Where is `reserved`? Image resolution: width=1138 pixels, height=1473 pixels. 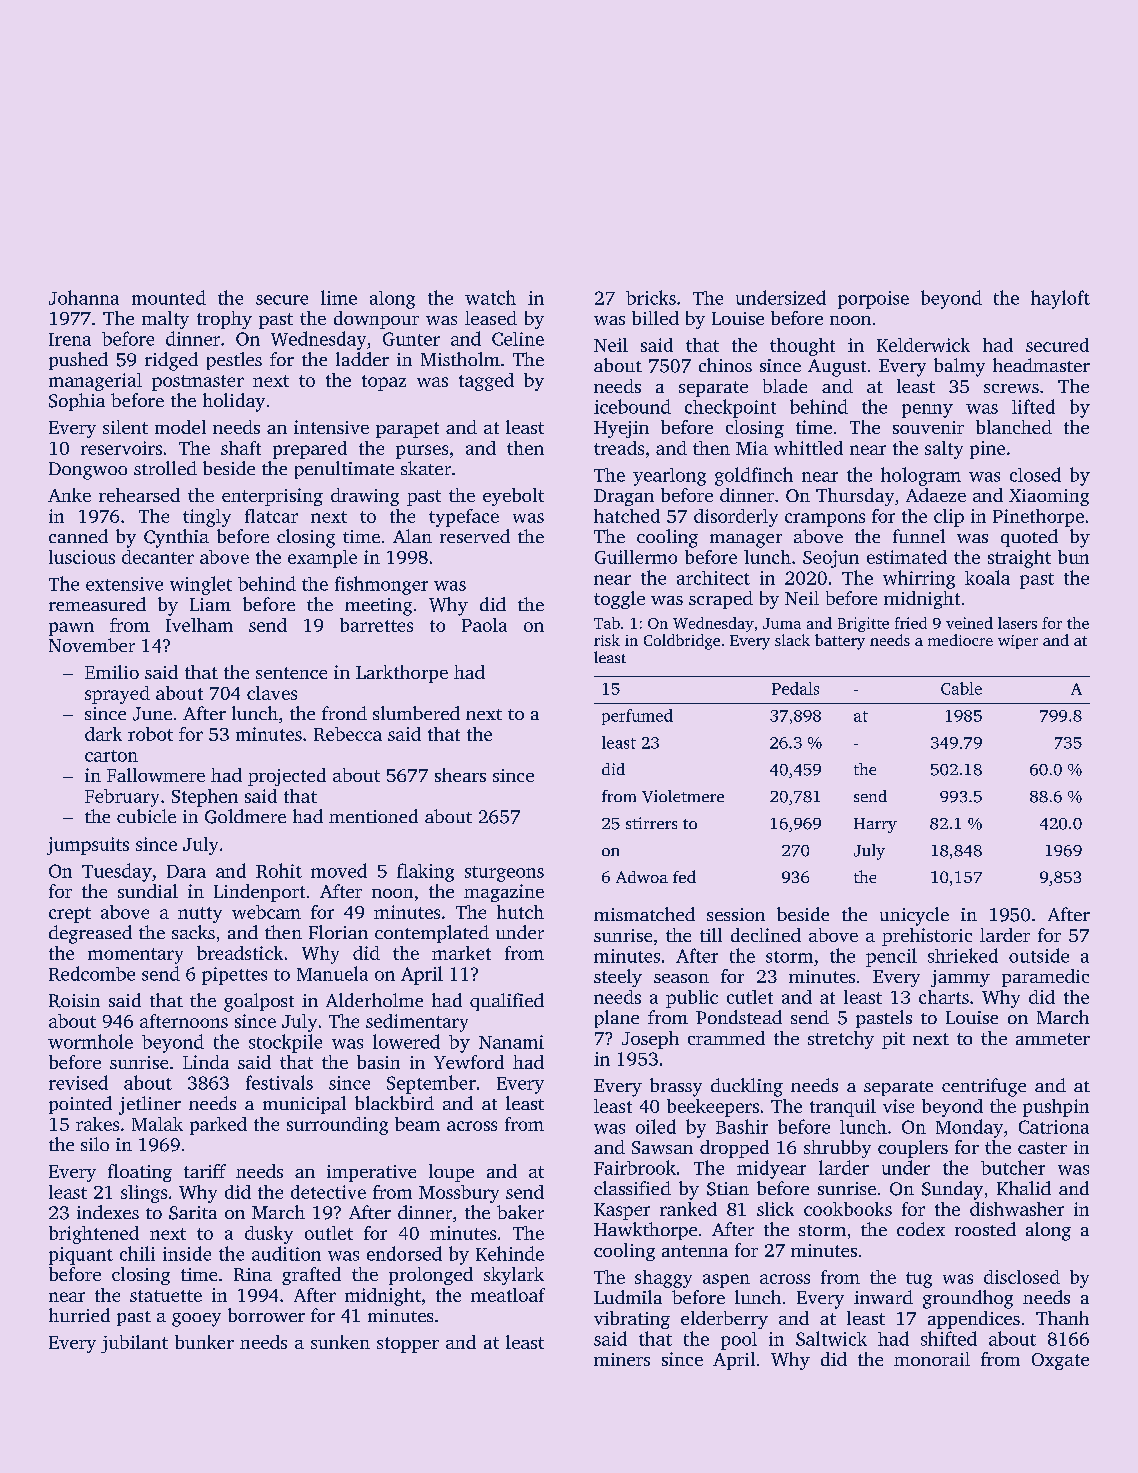 reserved is located at coordinates (475, 536).
